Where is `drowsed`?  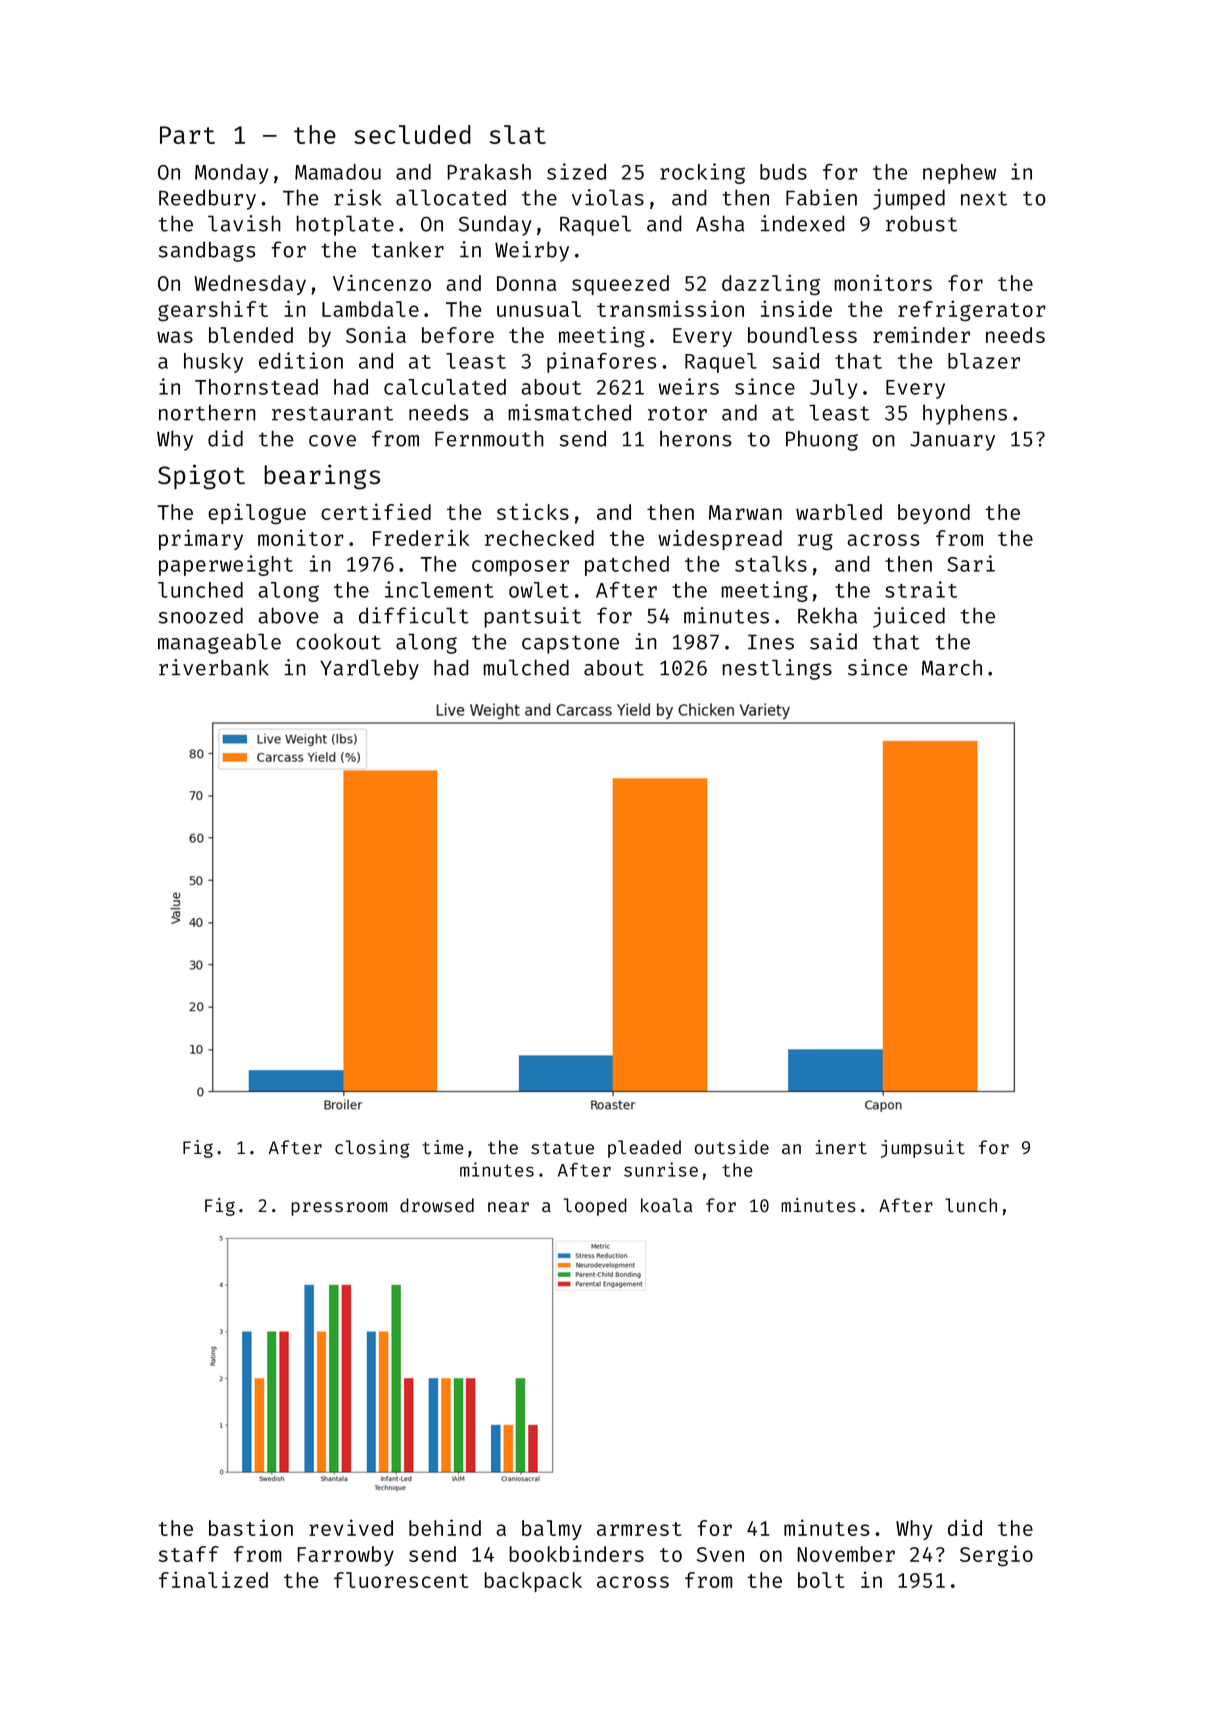
drowsed is located at coordinates (437, 1205).
